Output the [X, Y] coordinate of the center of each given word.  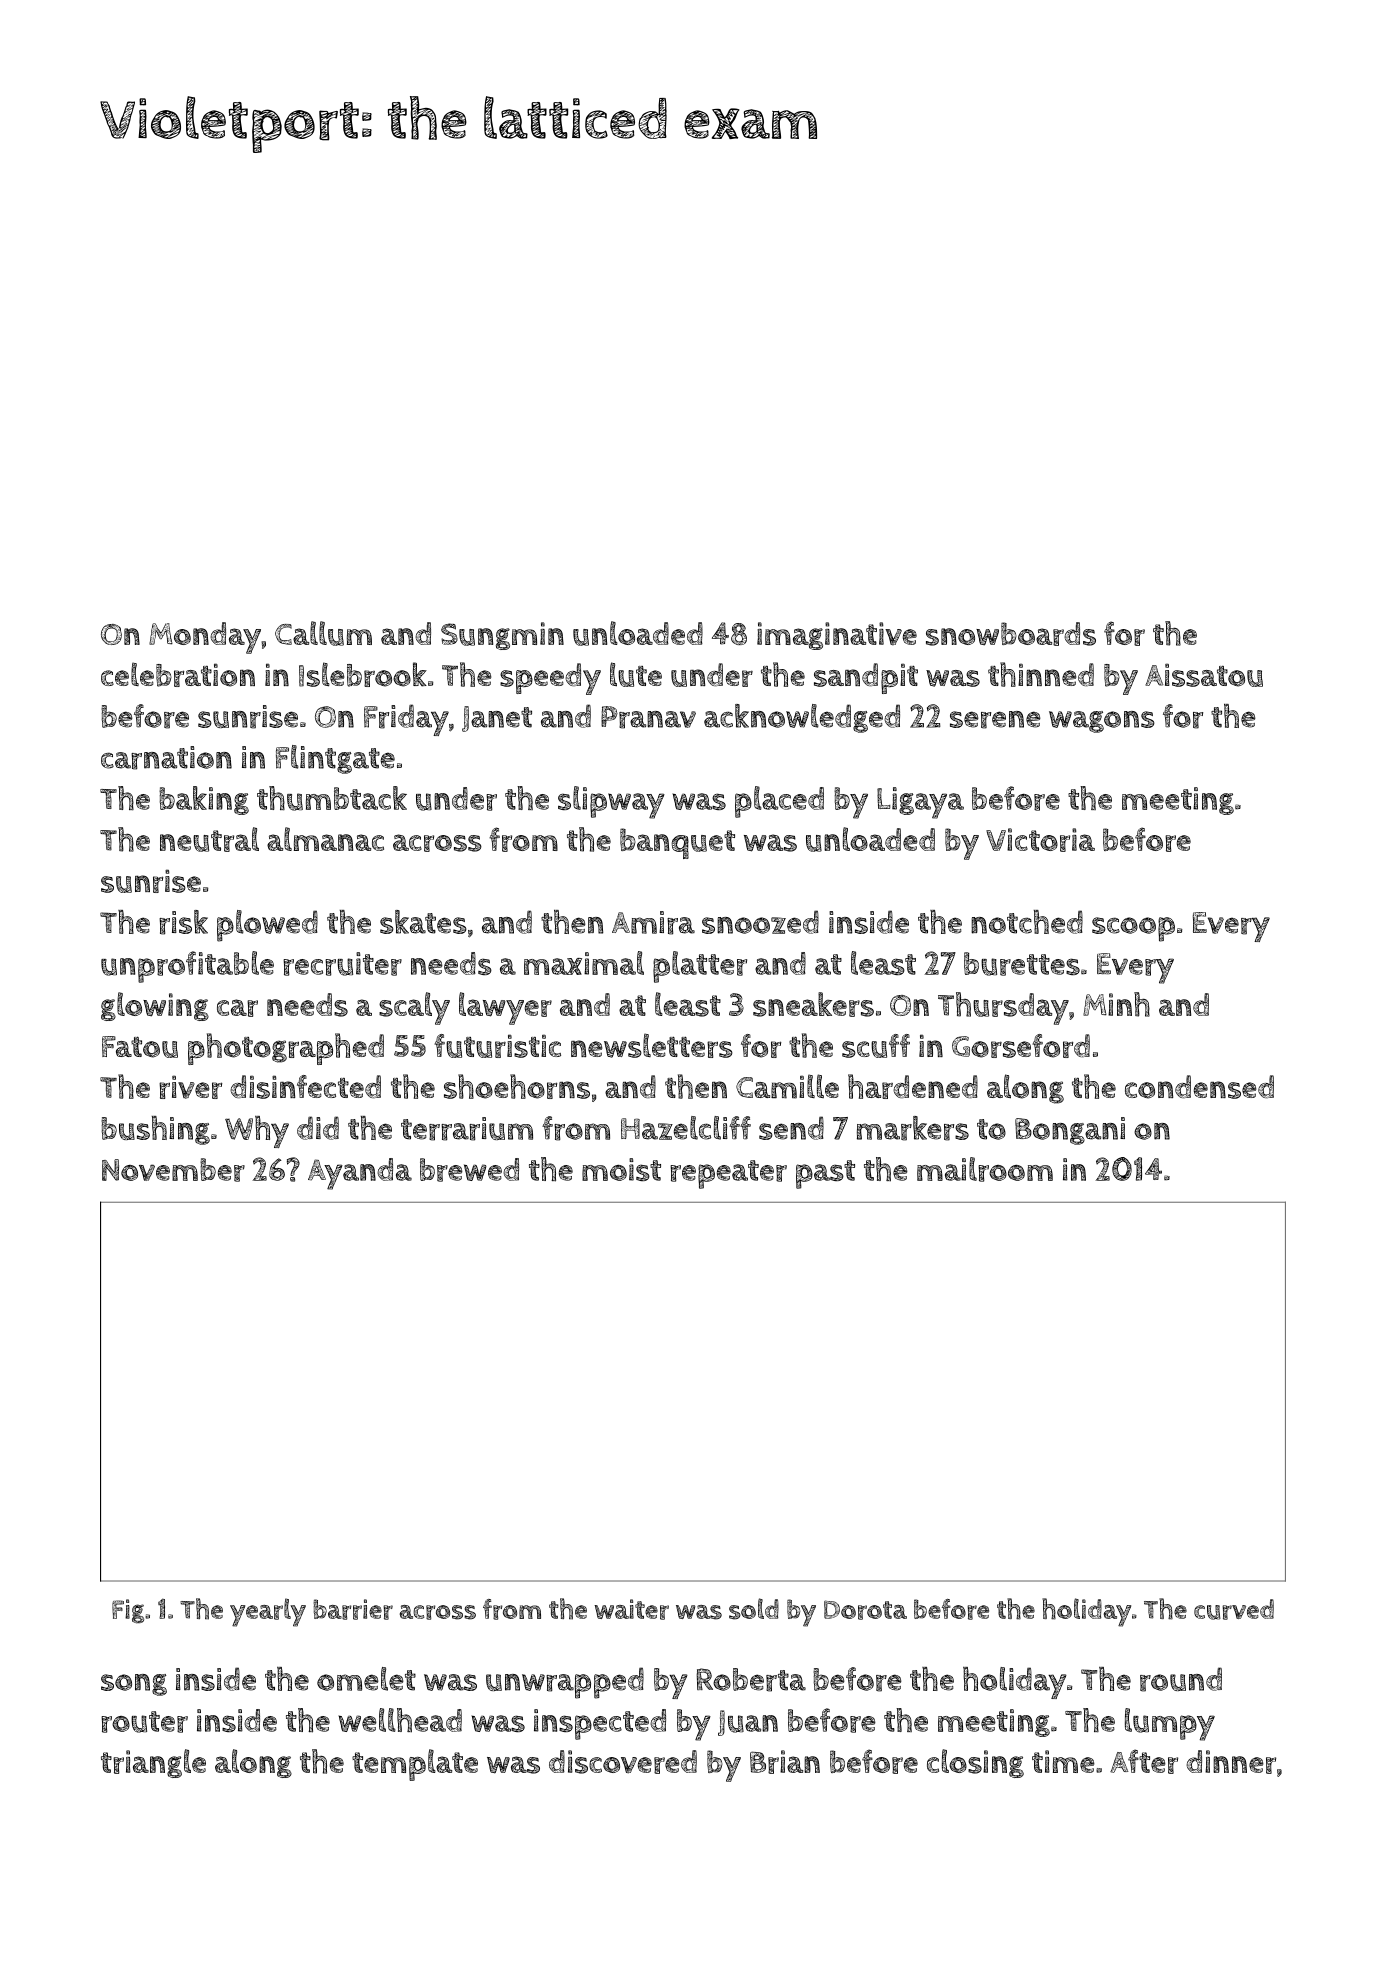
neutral [209, 839]
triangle [153, 1763]
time [1063, 1761]
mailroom [985, 1169]
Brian [785, 1762]
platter [700, 967]
